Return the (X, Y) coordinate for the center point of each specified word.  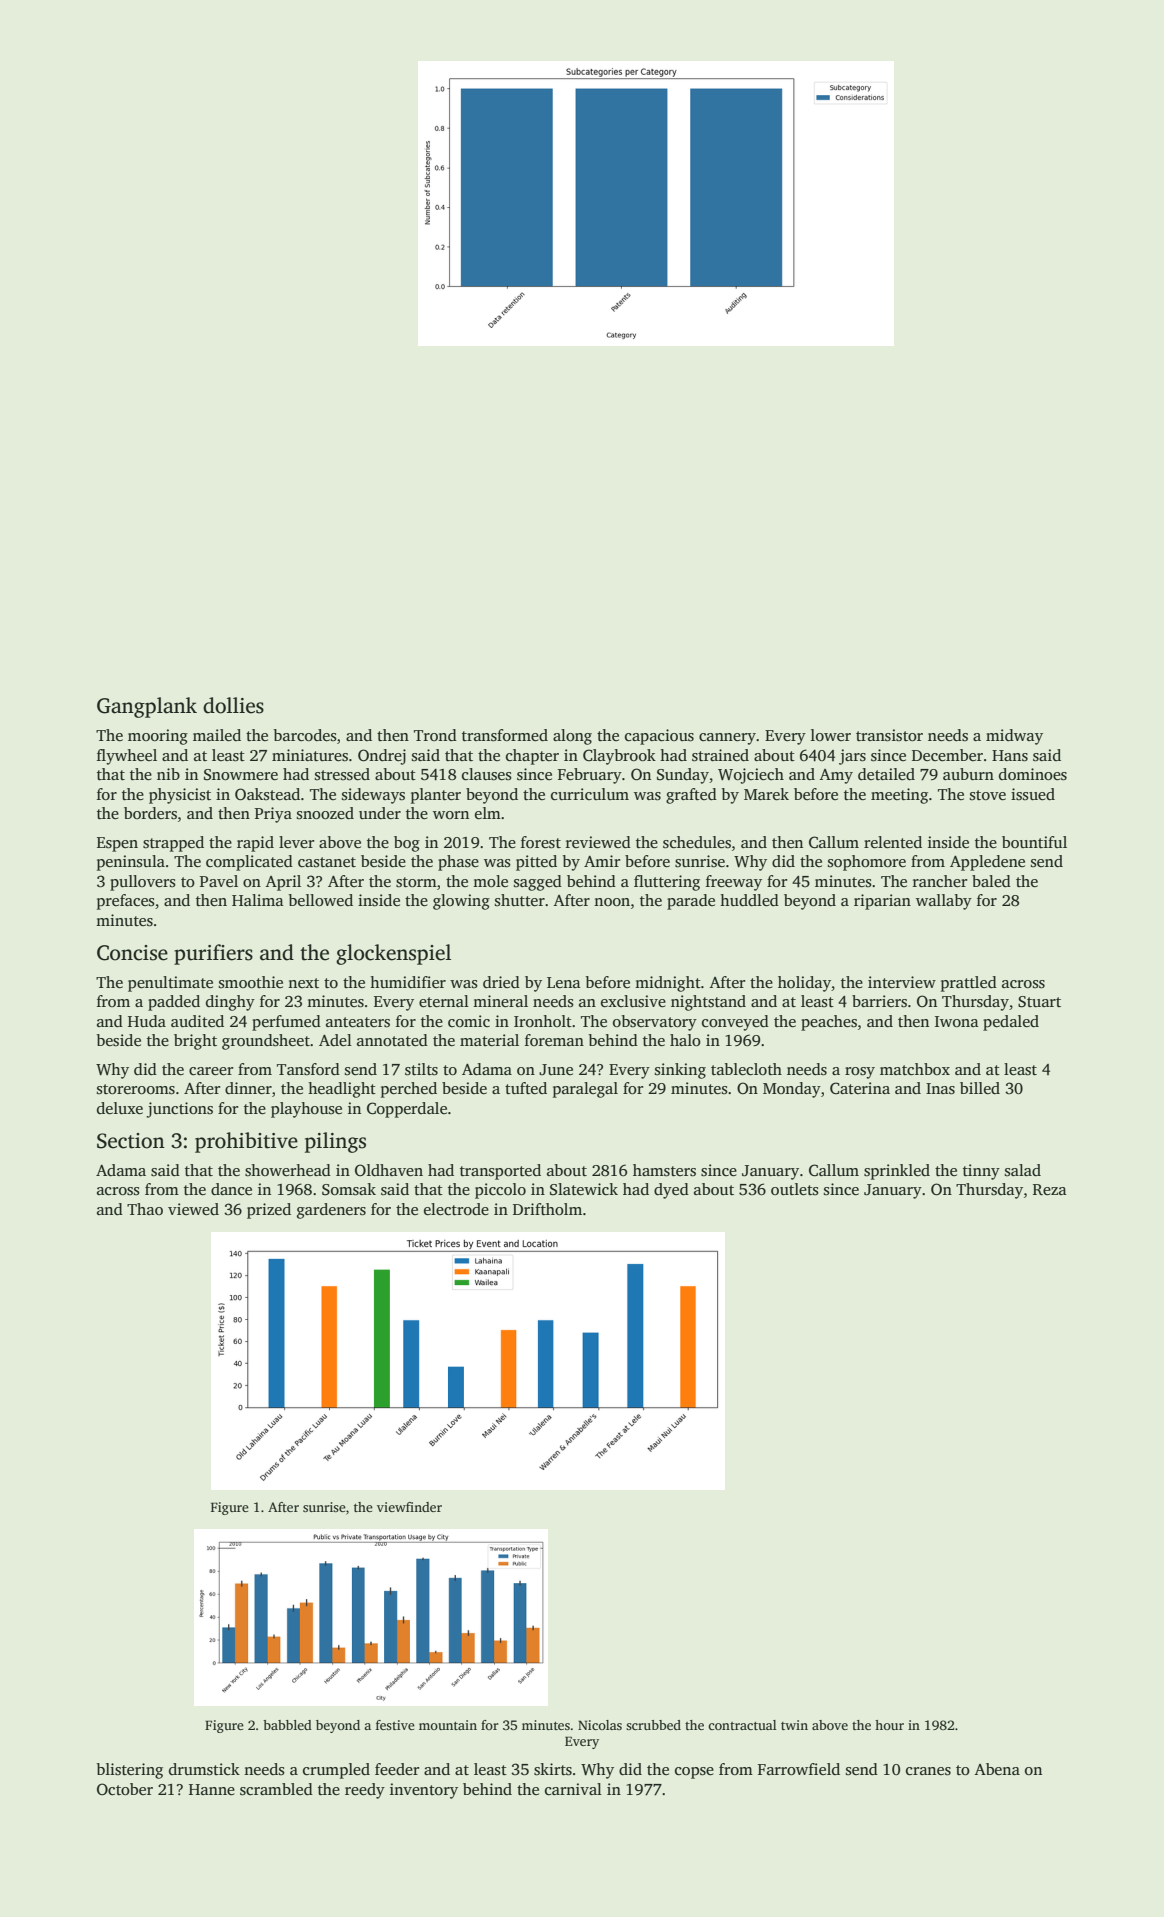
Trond (435, 735)
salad (1023, 1170)
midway (1014, 737)
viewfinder (409, 1507)
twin (794, 1725)
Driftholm (547, 1209)
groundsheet (266, 1042)
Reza (1050, 1189)
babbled (287, 1725)
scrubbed (653, 1725)
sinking (680, 1071)
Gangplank (147, 707)
